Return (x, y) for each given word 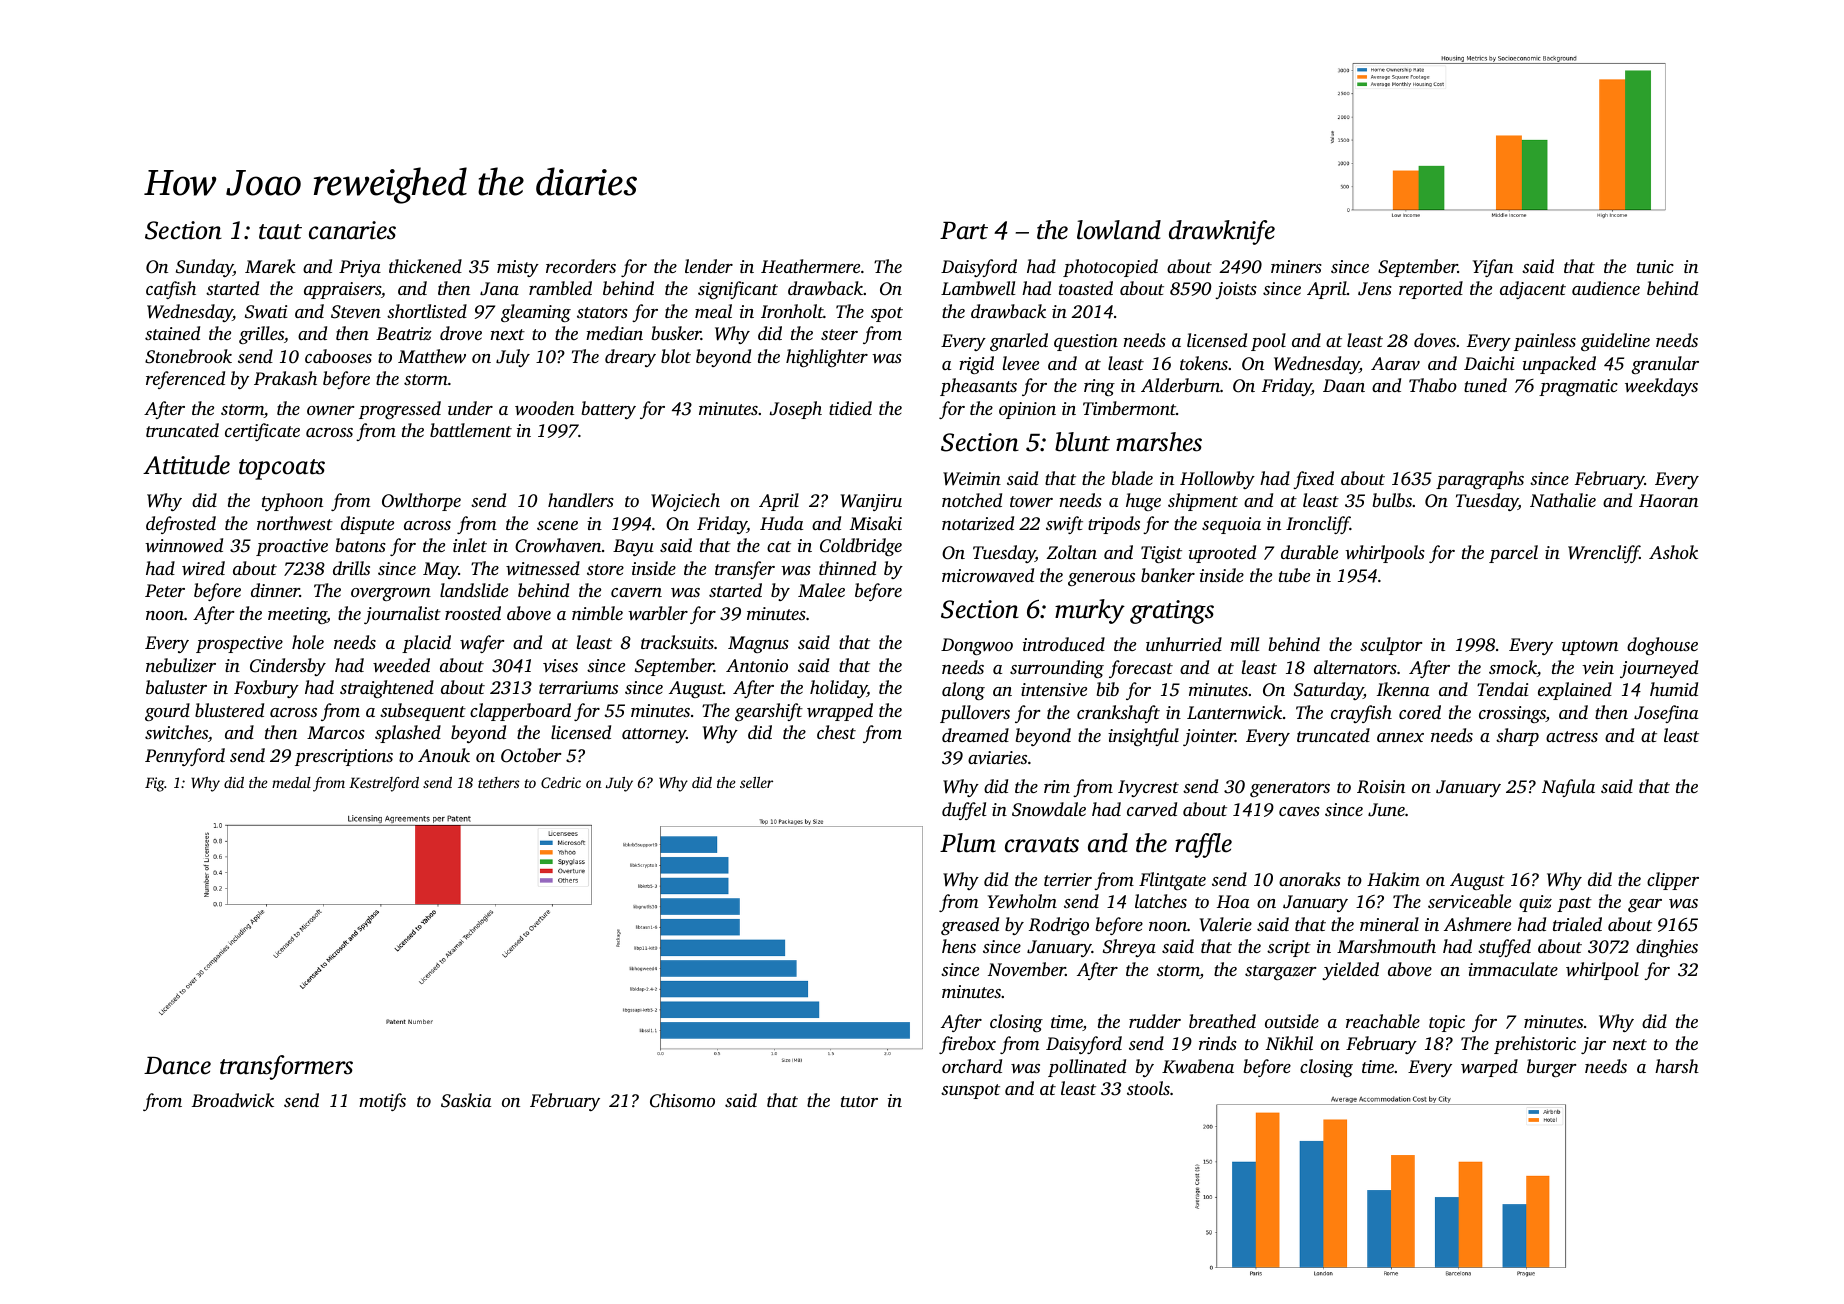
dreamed (975, 735)
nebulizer (181, 665)
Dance (177, 1066)
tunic (1655, 266)
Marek (270, 266)
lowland (1119, 230)
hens (959, 946)
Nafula (1568, 788)
